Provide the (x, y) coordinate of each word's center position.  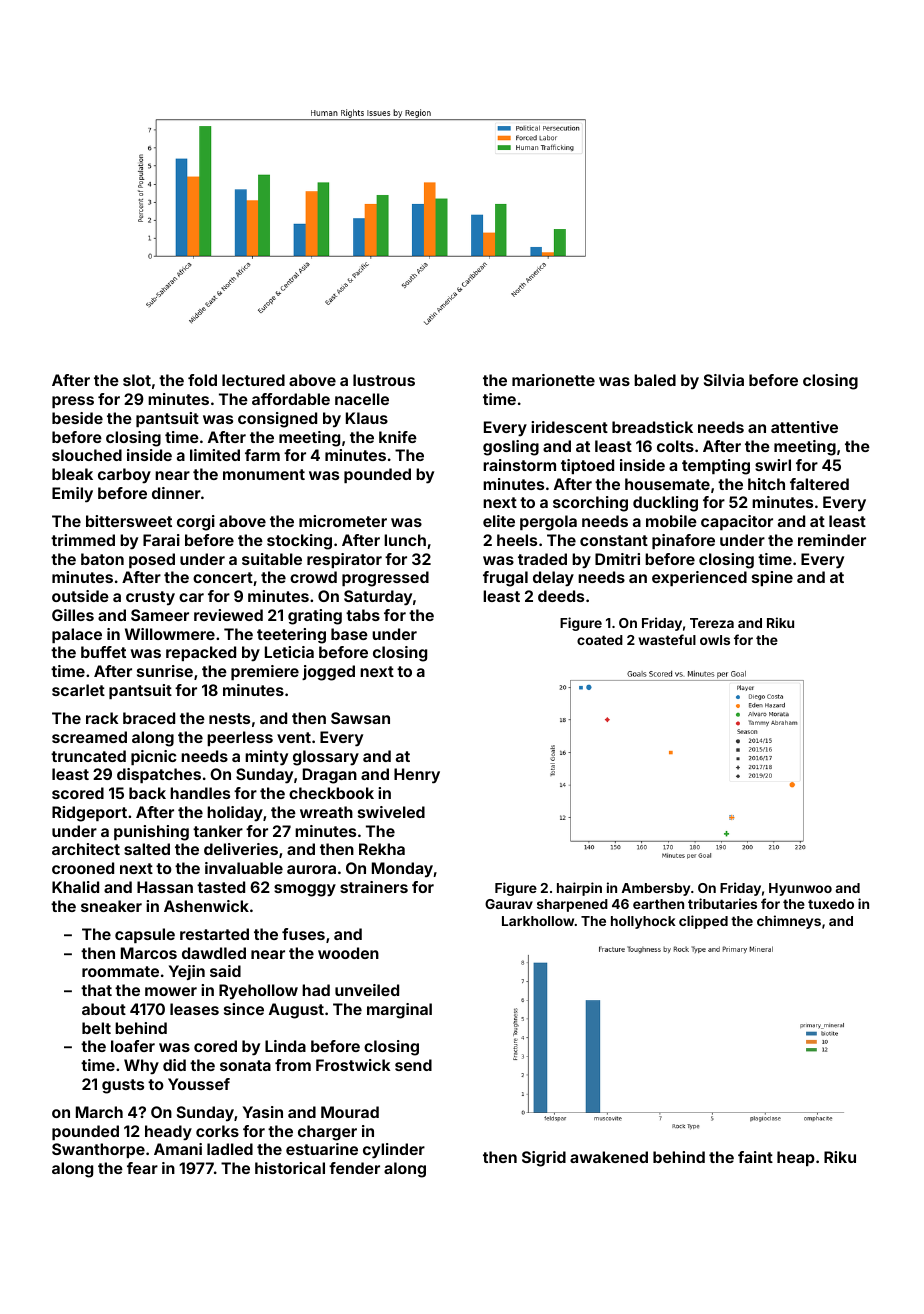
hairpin (579, 889)
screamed (89, 737)
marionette (553, 380)
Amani (178, 1149)
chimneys (789, 922)
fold (202, 380)
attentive (804, 427)
